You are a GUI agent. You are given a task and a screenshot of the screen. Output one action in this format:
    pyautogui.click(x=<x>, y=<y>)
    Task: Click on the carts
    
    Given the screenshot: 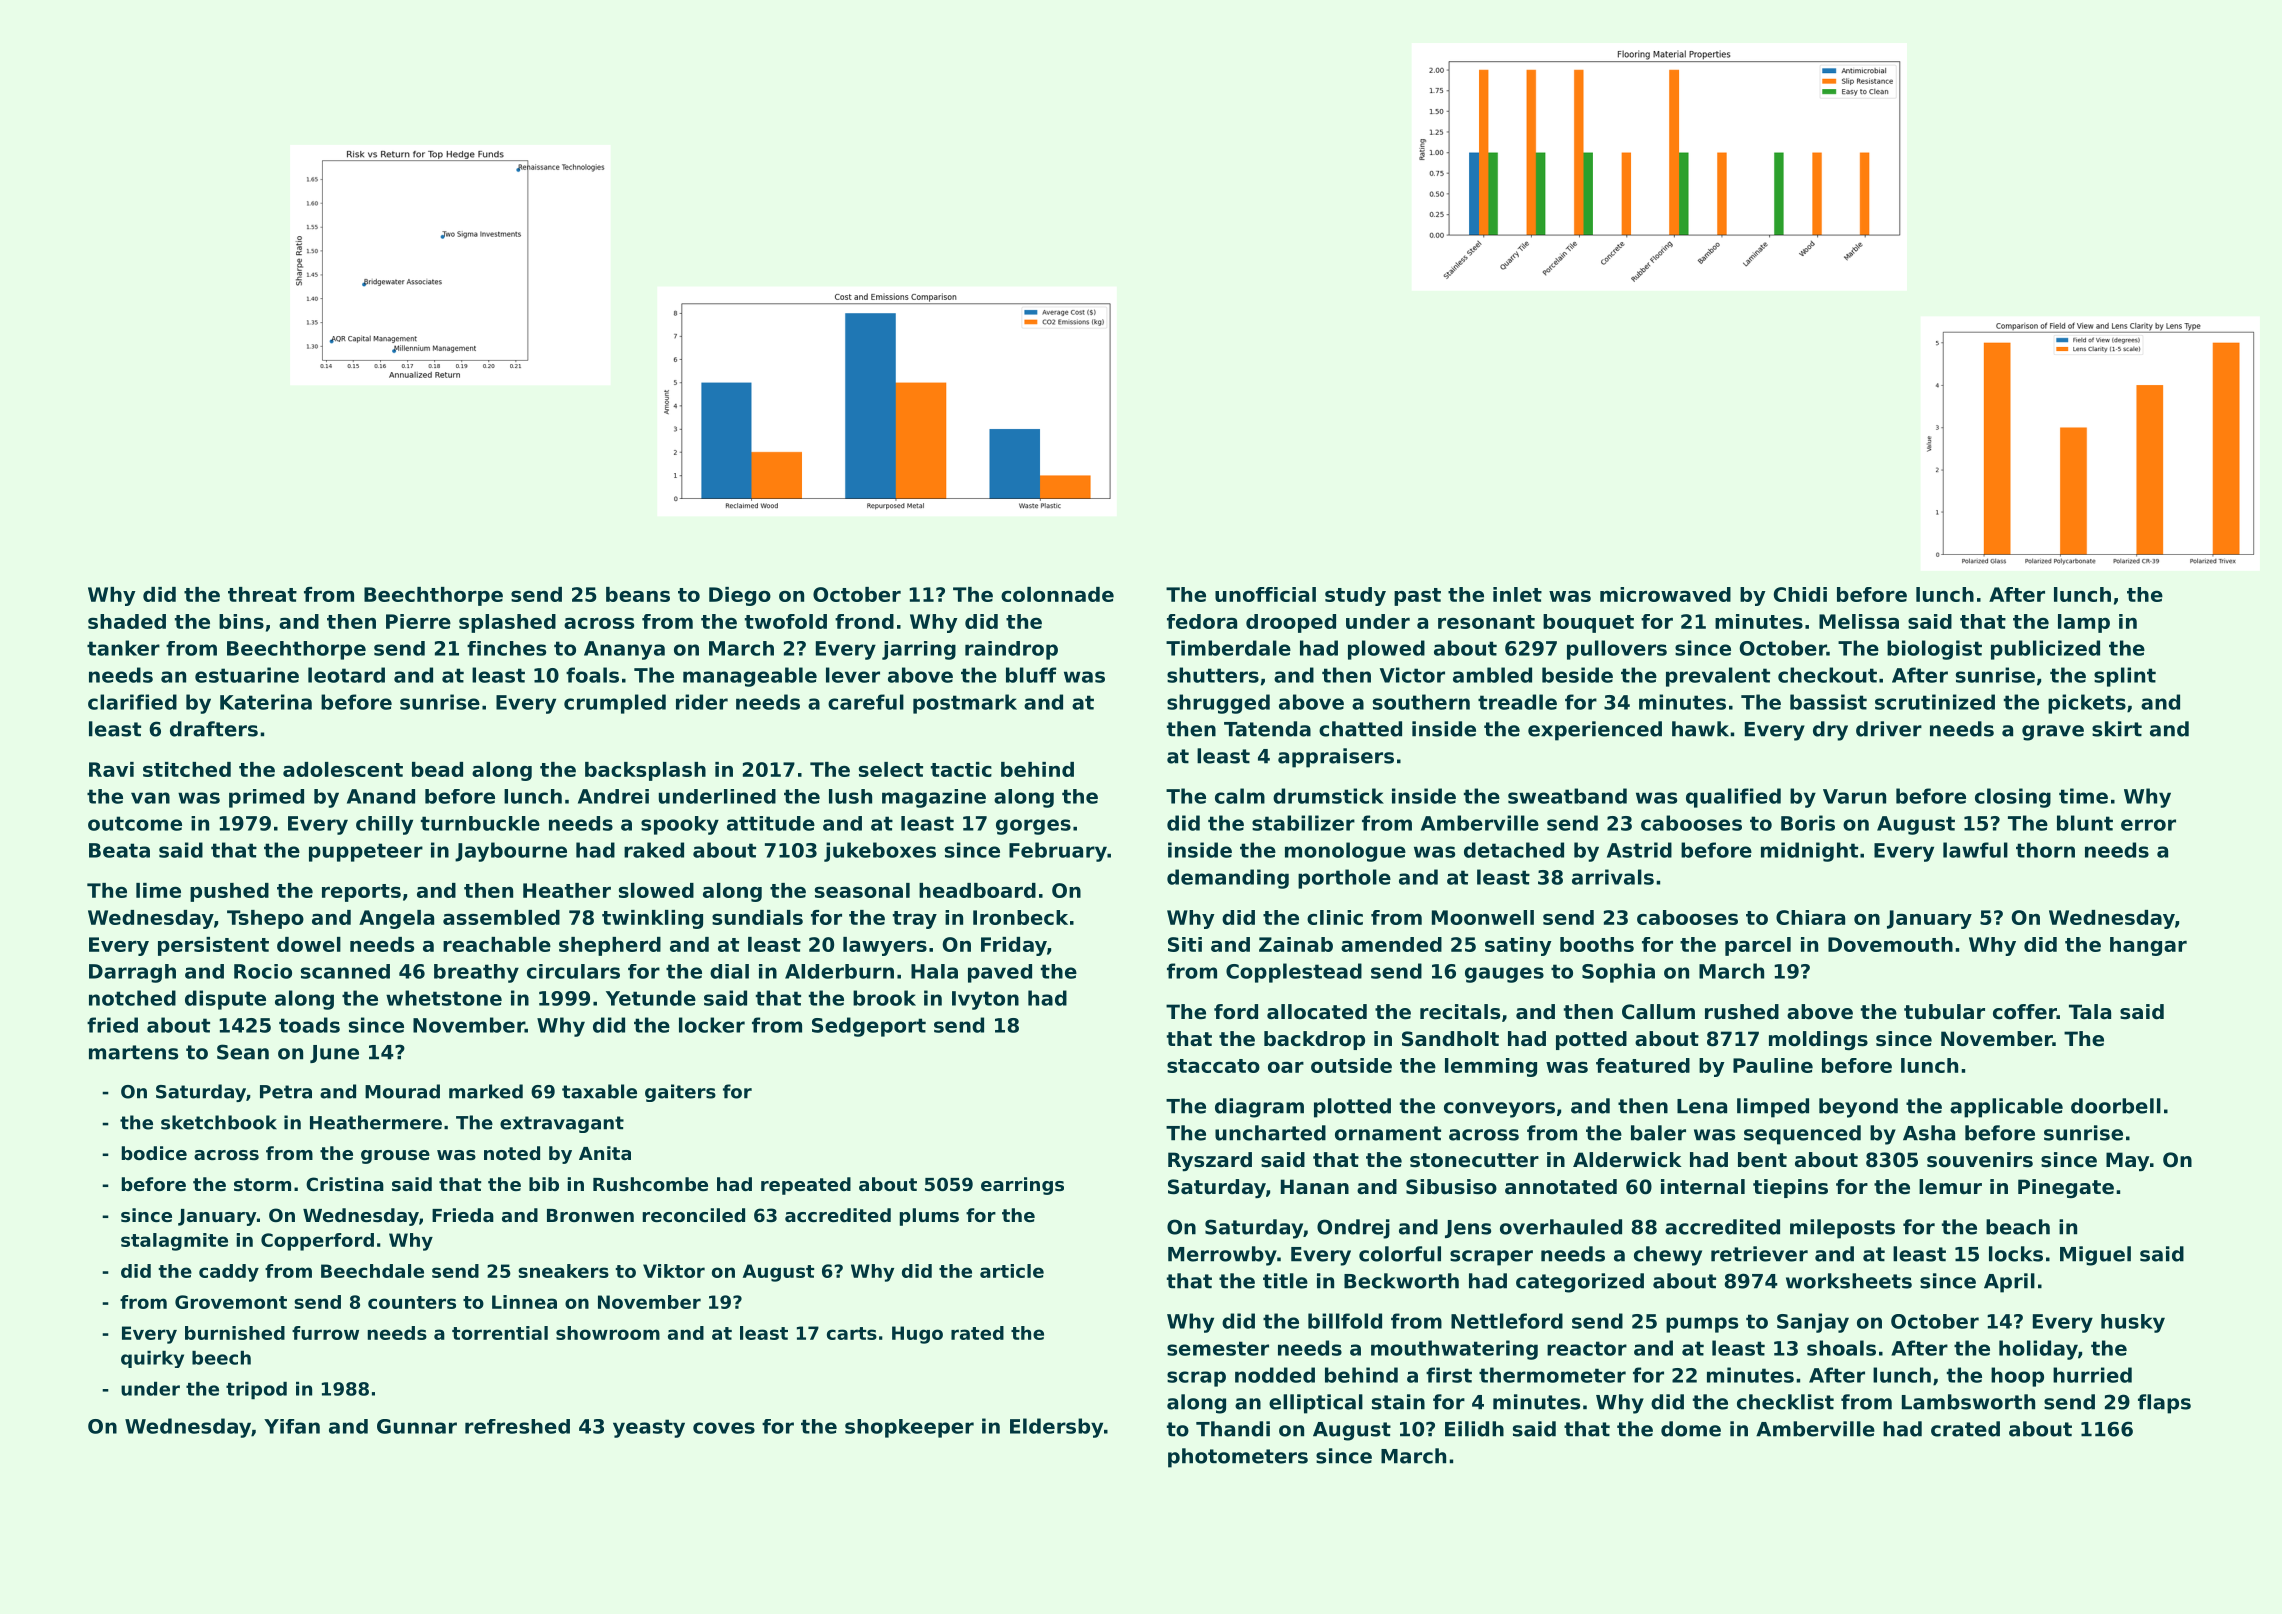 What is the action you would take?
    pyautogui.click(x=852, y=1333)
